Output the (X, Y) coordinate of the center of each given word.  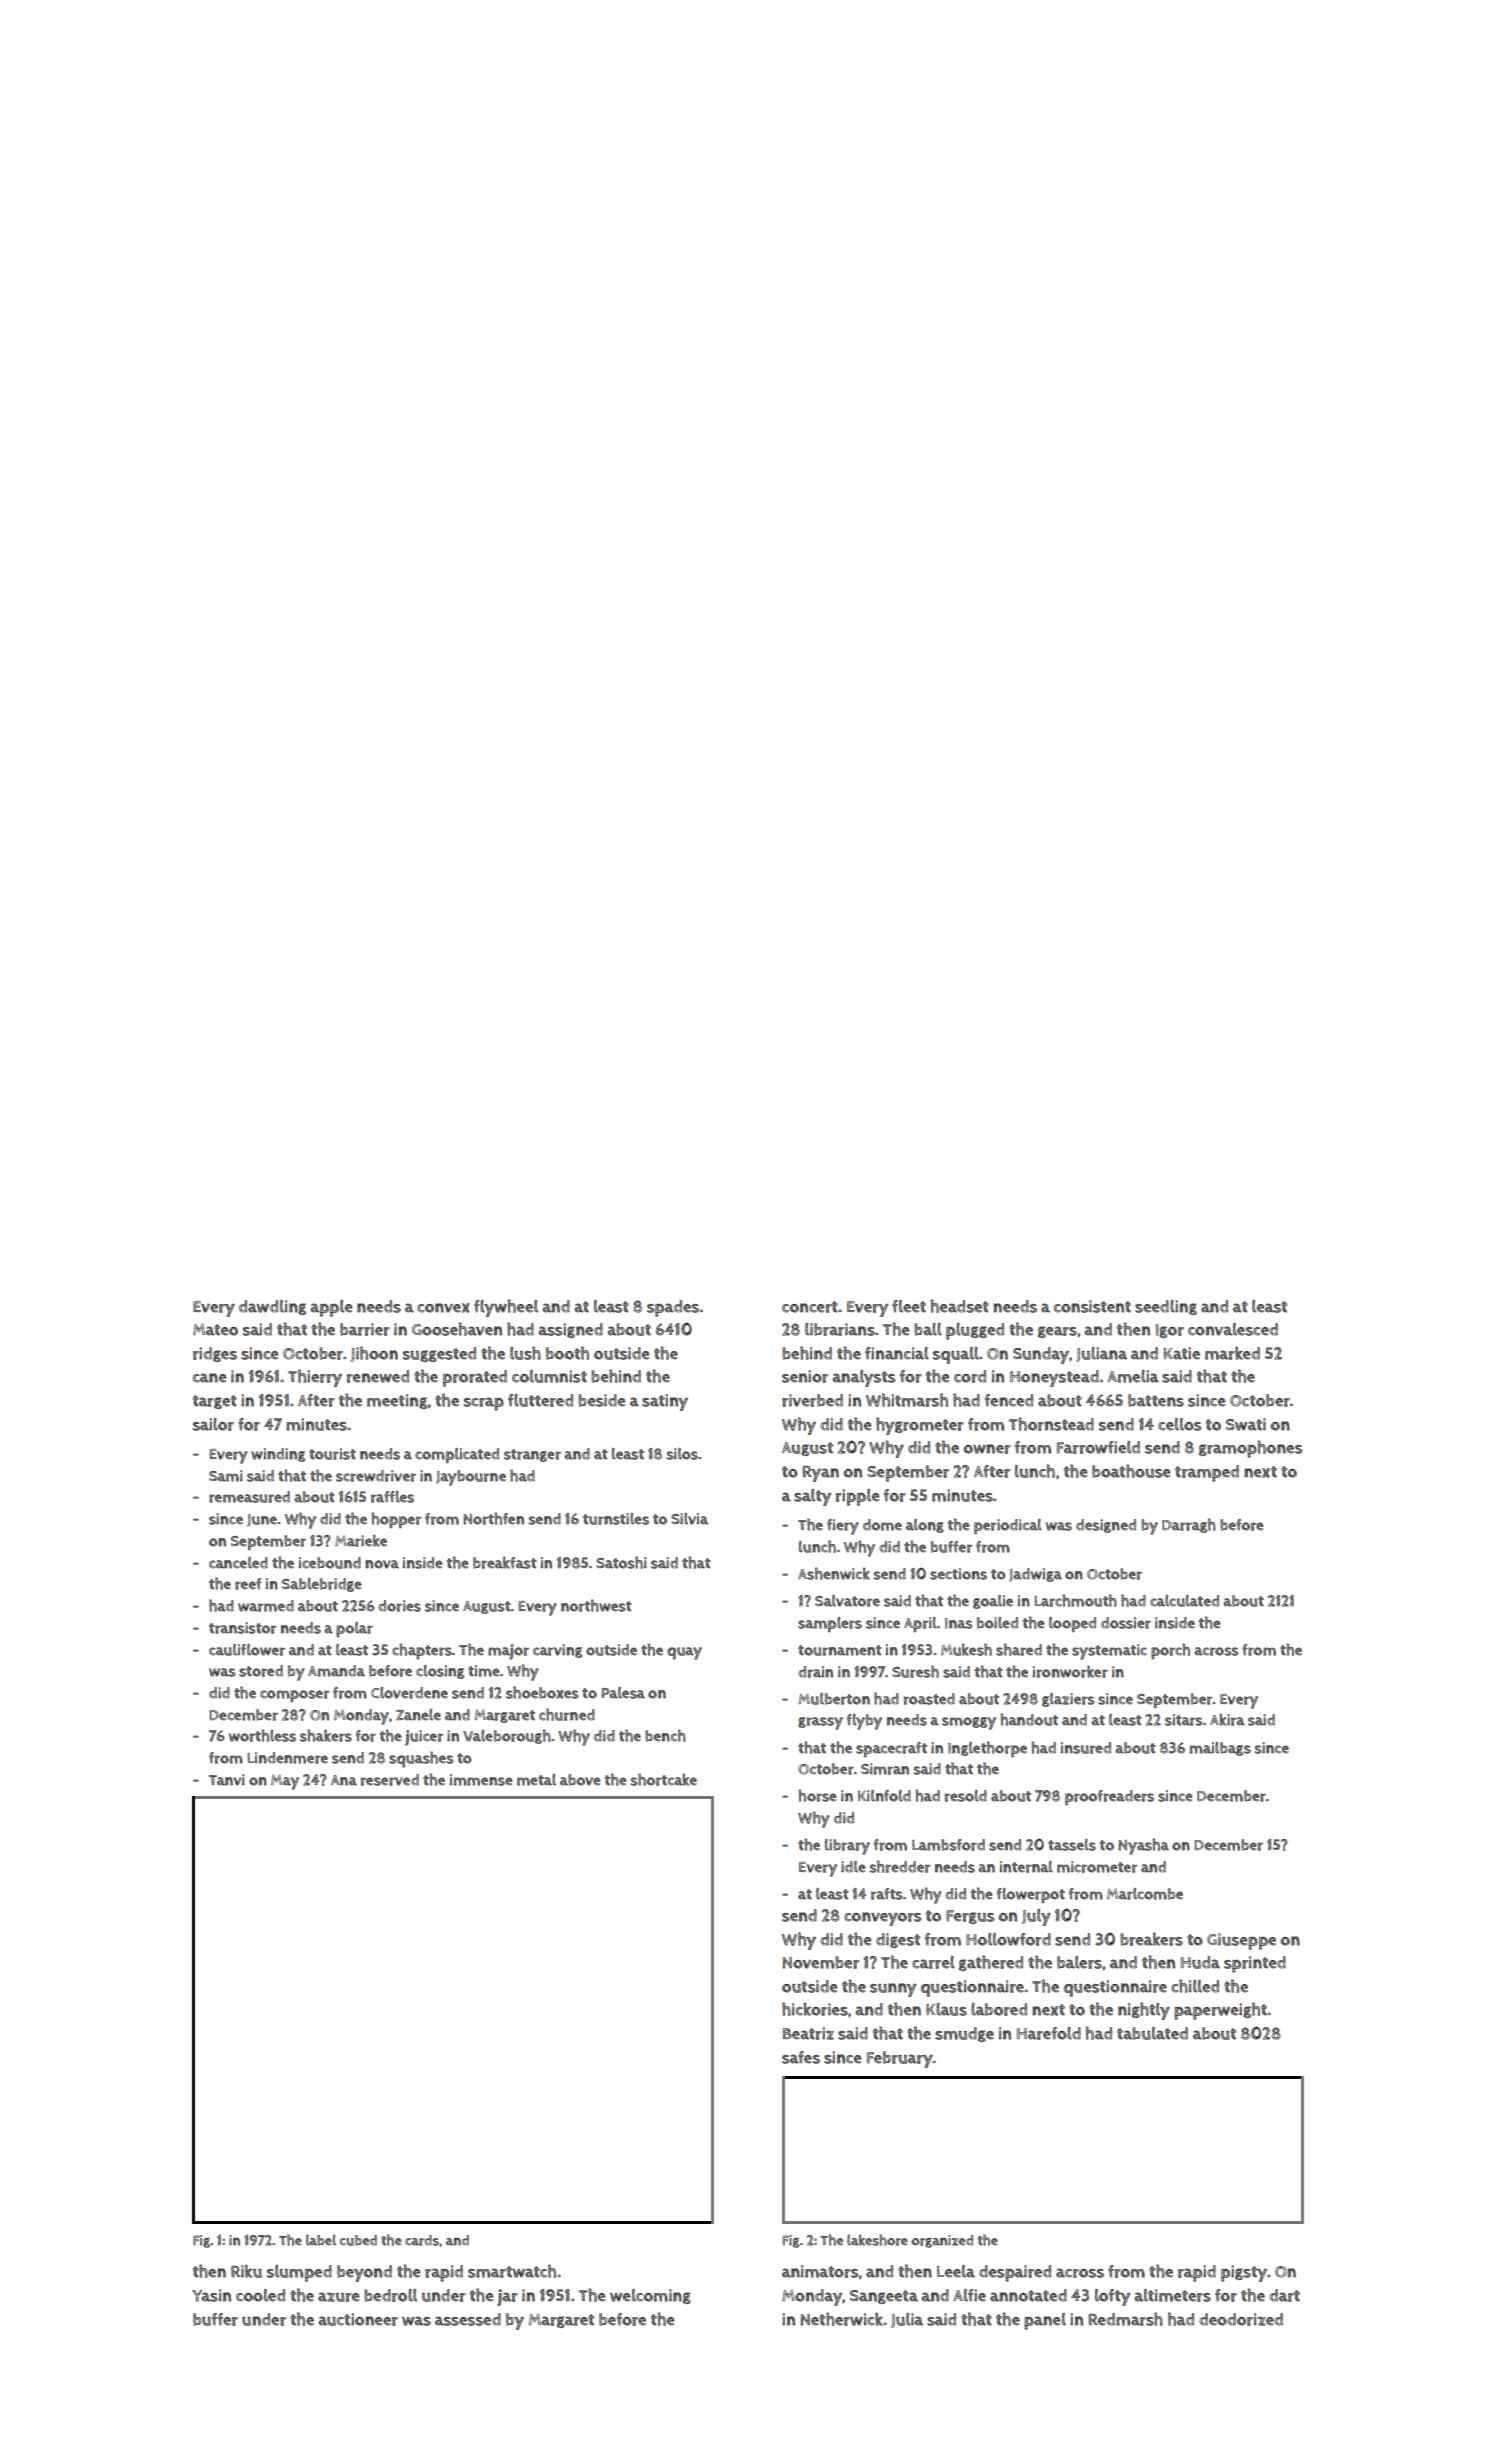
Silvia (689, 1519)
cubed (358, 2240)
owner (987, 1449)
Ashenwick (834, 1573)
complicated (457, 1455)
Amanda (336, 1671)
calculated (1184, 1601)
